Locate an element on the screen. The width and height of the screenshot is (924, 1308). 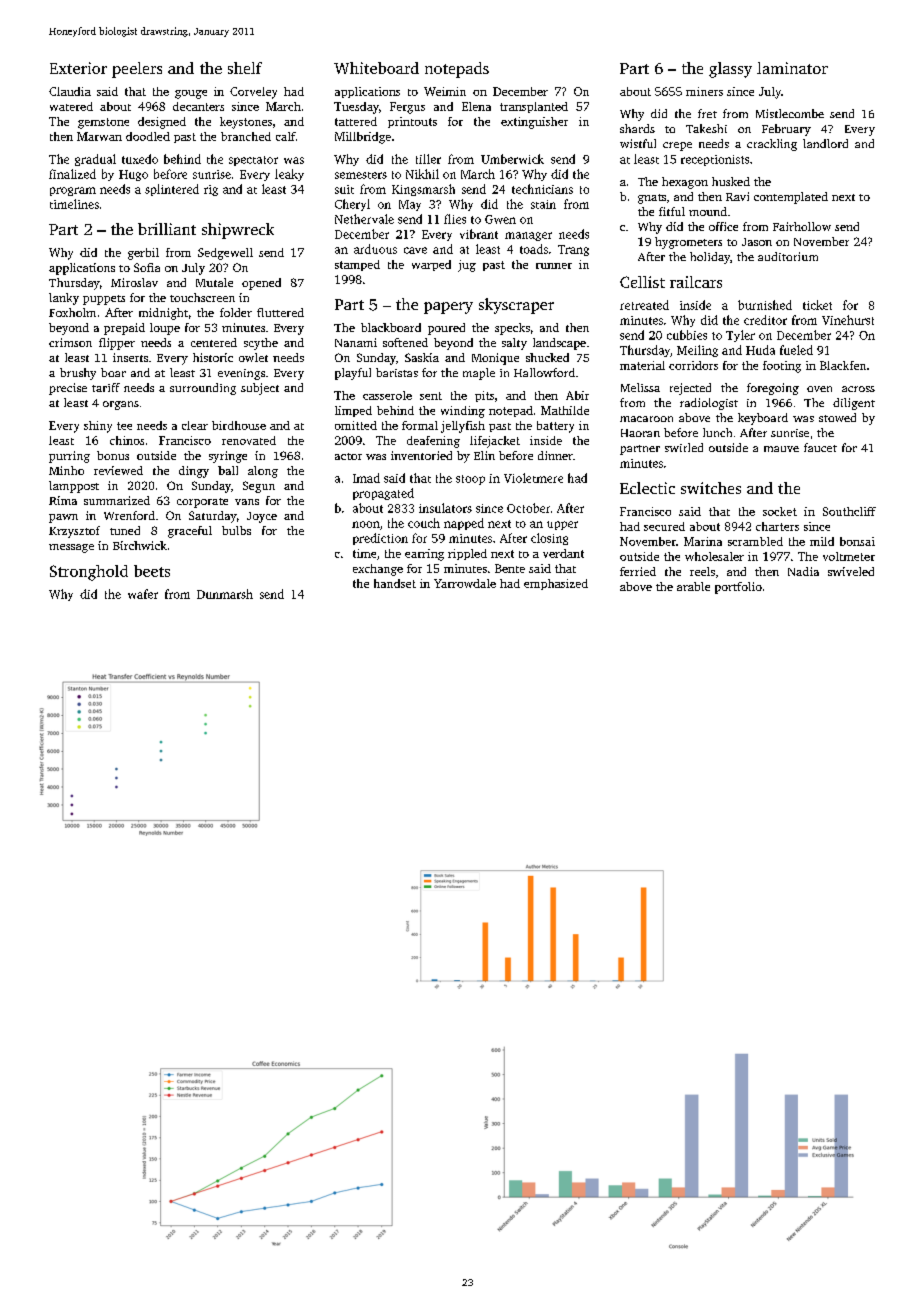
Umberwick is located at coordinates (512, 159).
